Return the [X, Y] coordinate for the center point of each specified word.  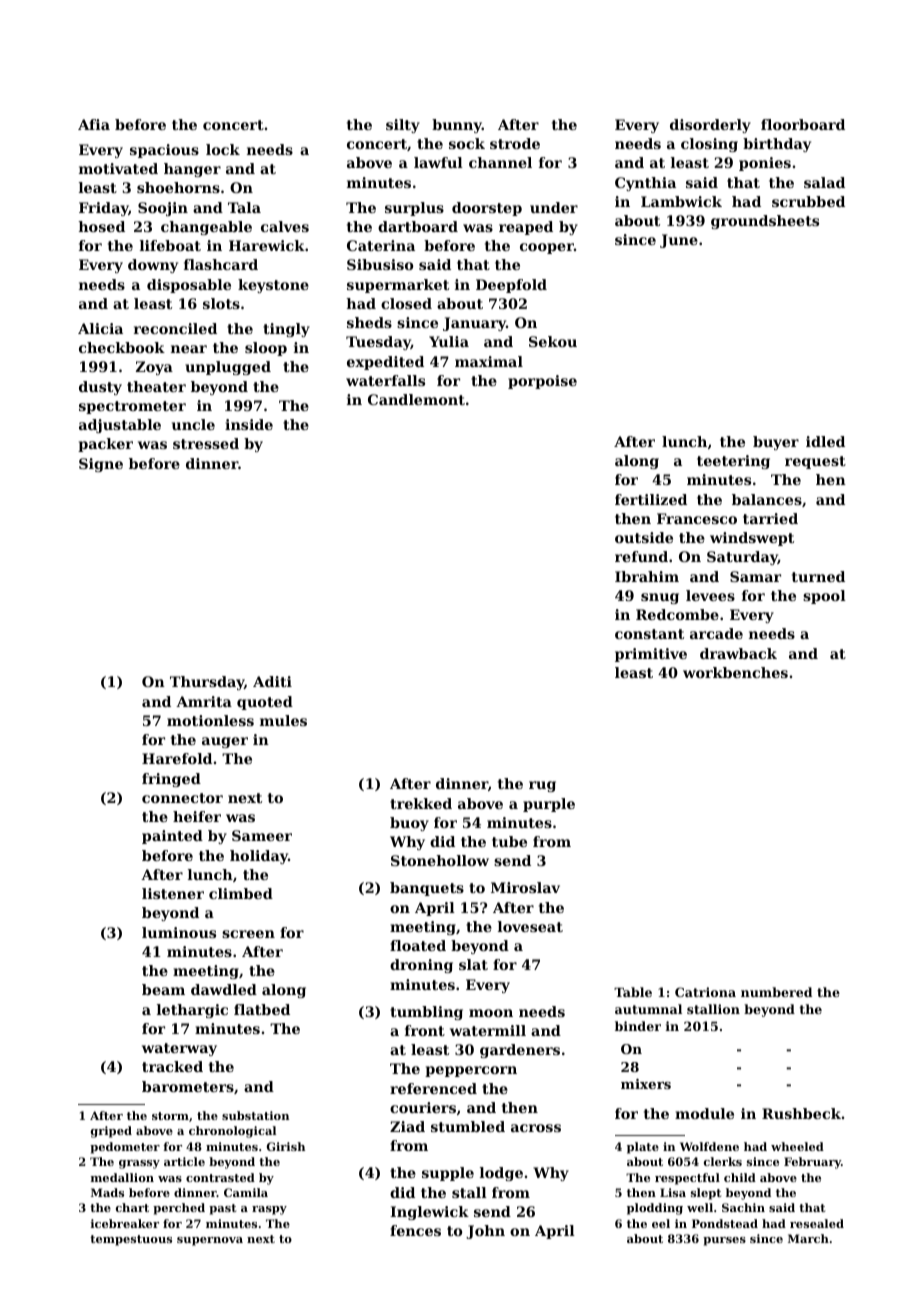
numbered [776, 992]
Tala [244, 207]
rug [542, 786]
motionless [210, 720]
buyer [776, 443]
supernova [210, 1241]
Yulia [449, 341]
